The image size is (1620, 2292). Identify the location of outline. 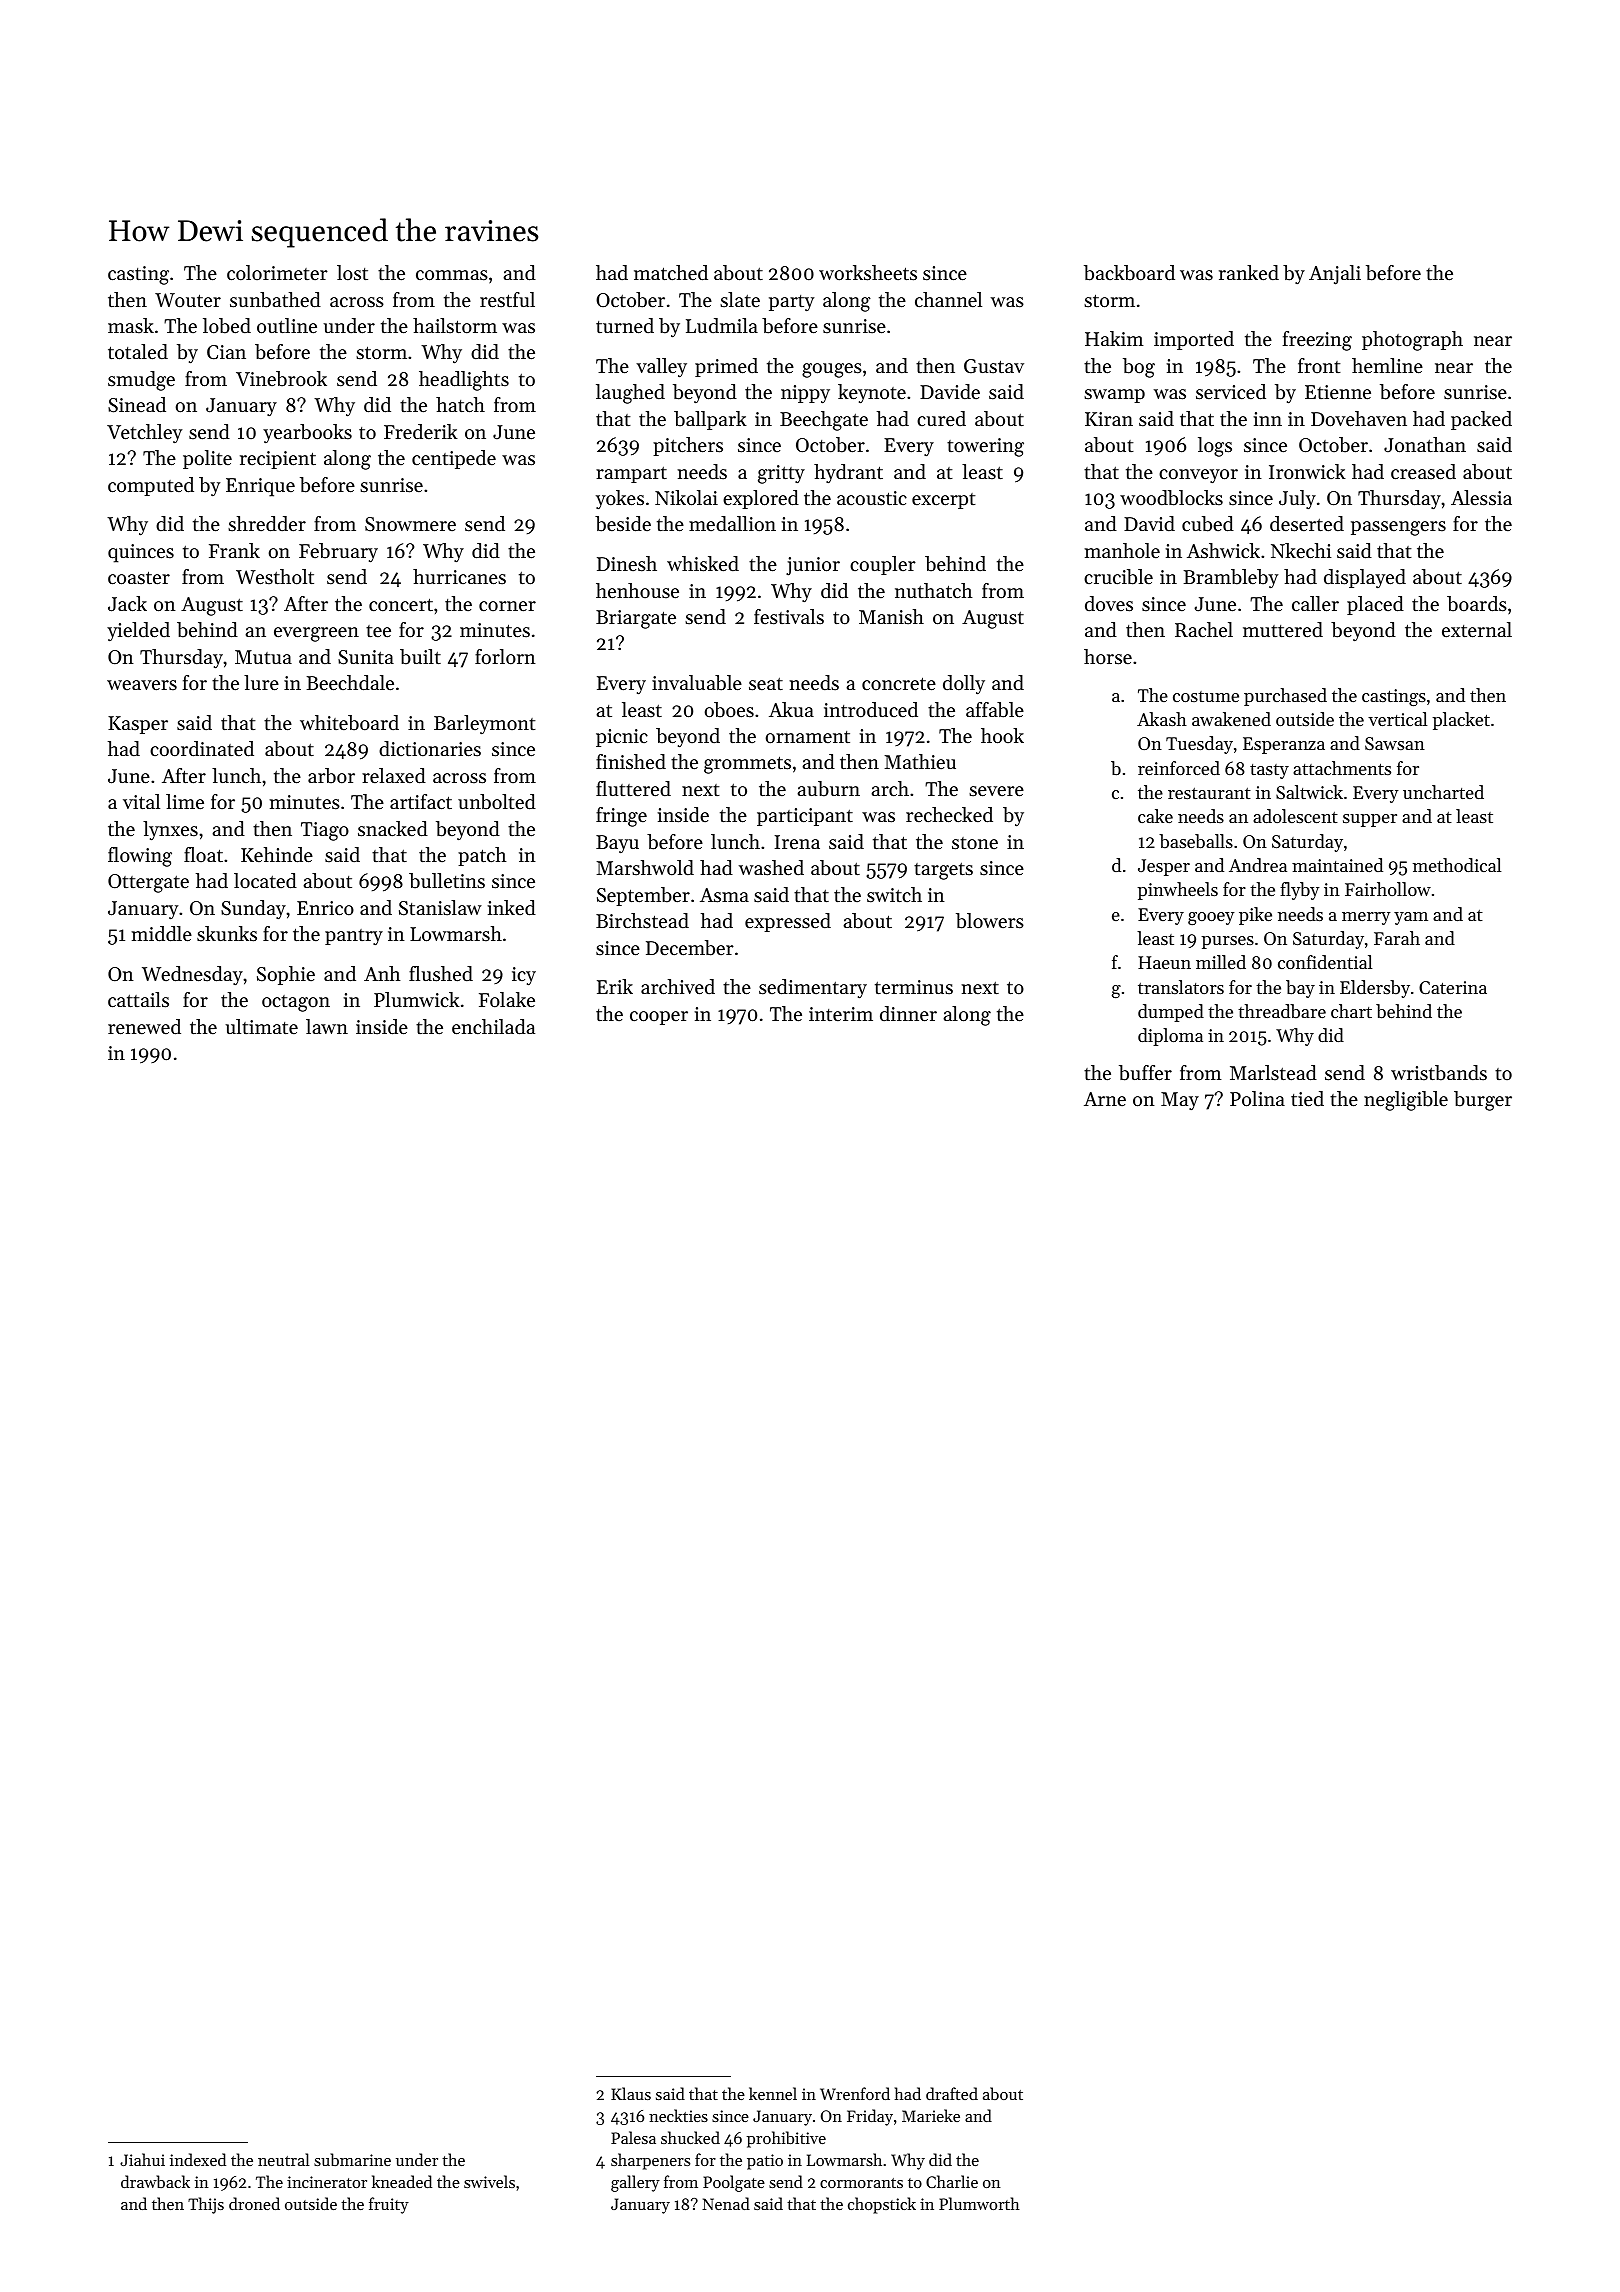
(287, 326).
